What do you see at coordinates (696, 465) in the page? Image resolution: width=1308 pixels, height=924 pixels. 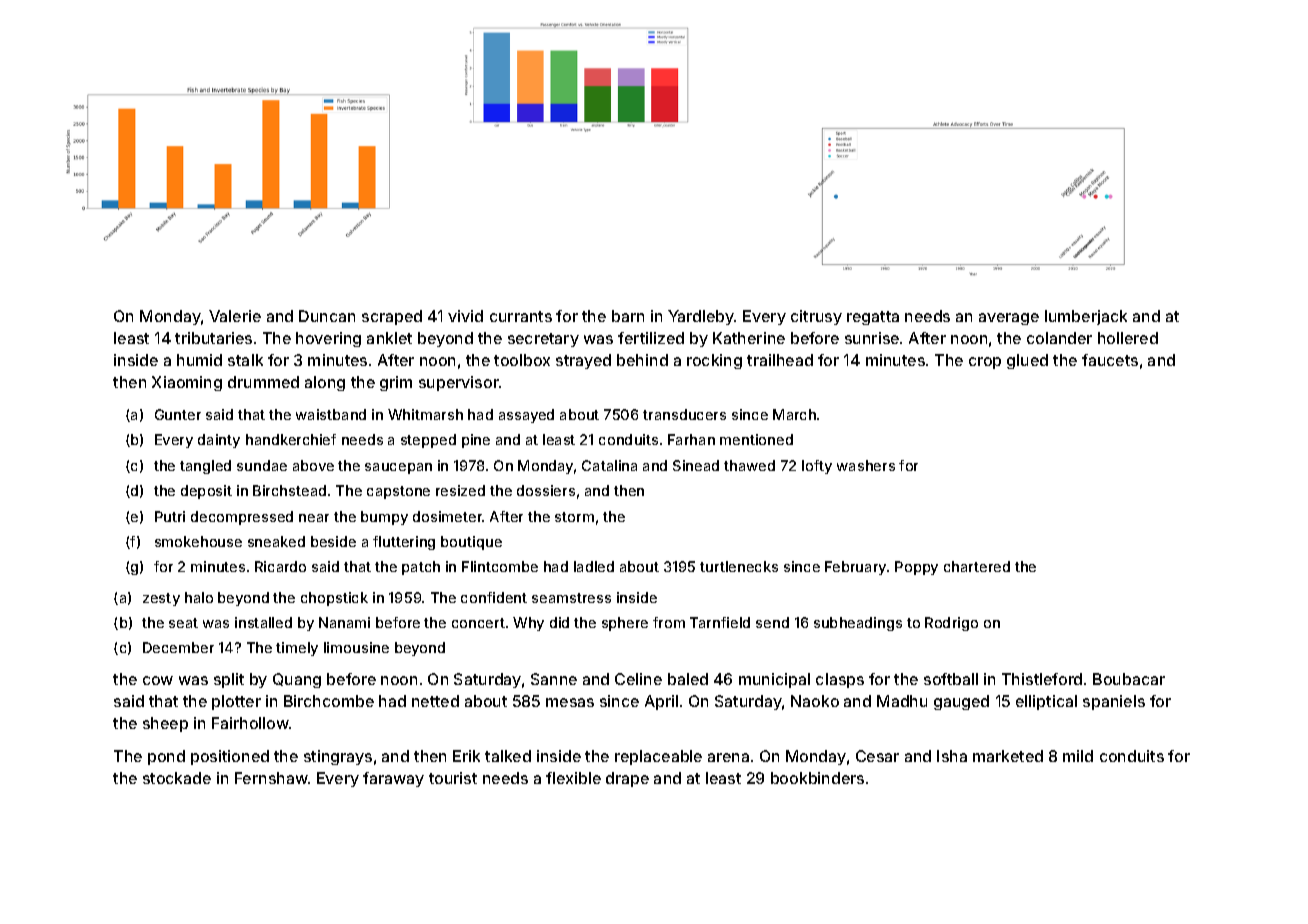 I see `Sinead` at bounding box center [696, 465].
